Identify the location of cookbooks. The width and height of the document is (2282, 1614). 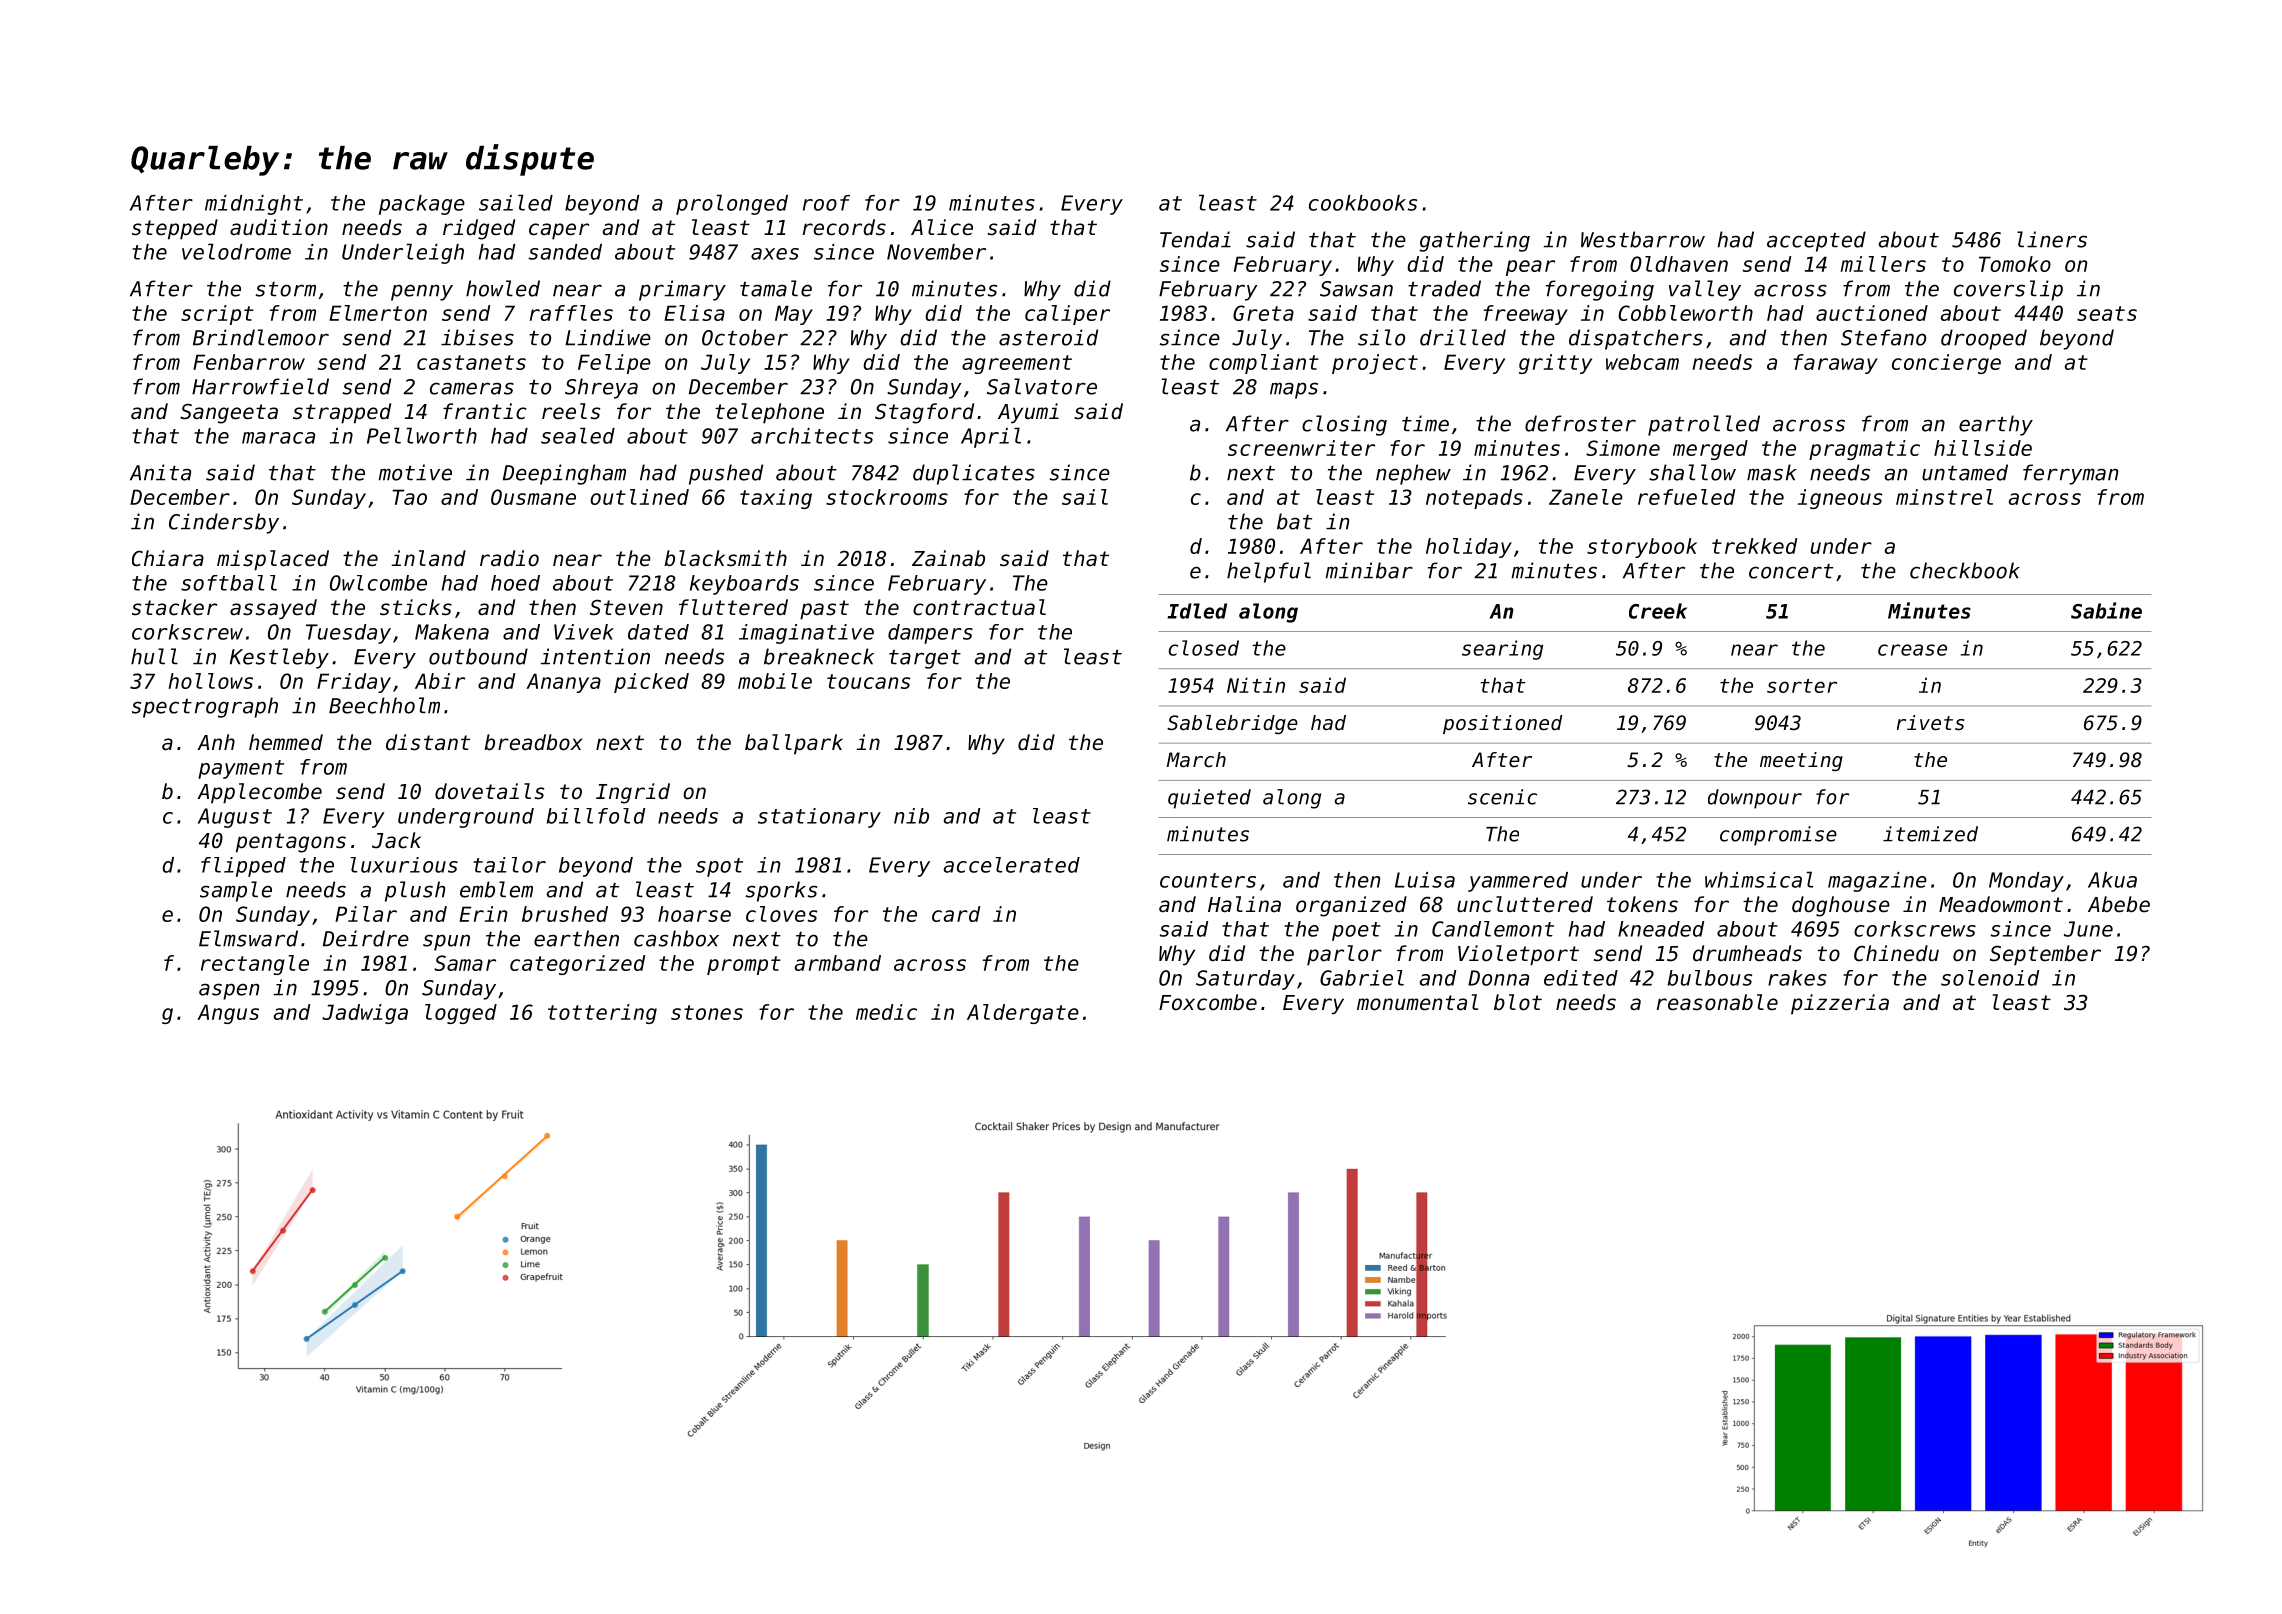
(1363, 203).
